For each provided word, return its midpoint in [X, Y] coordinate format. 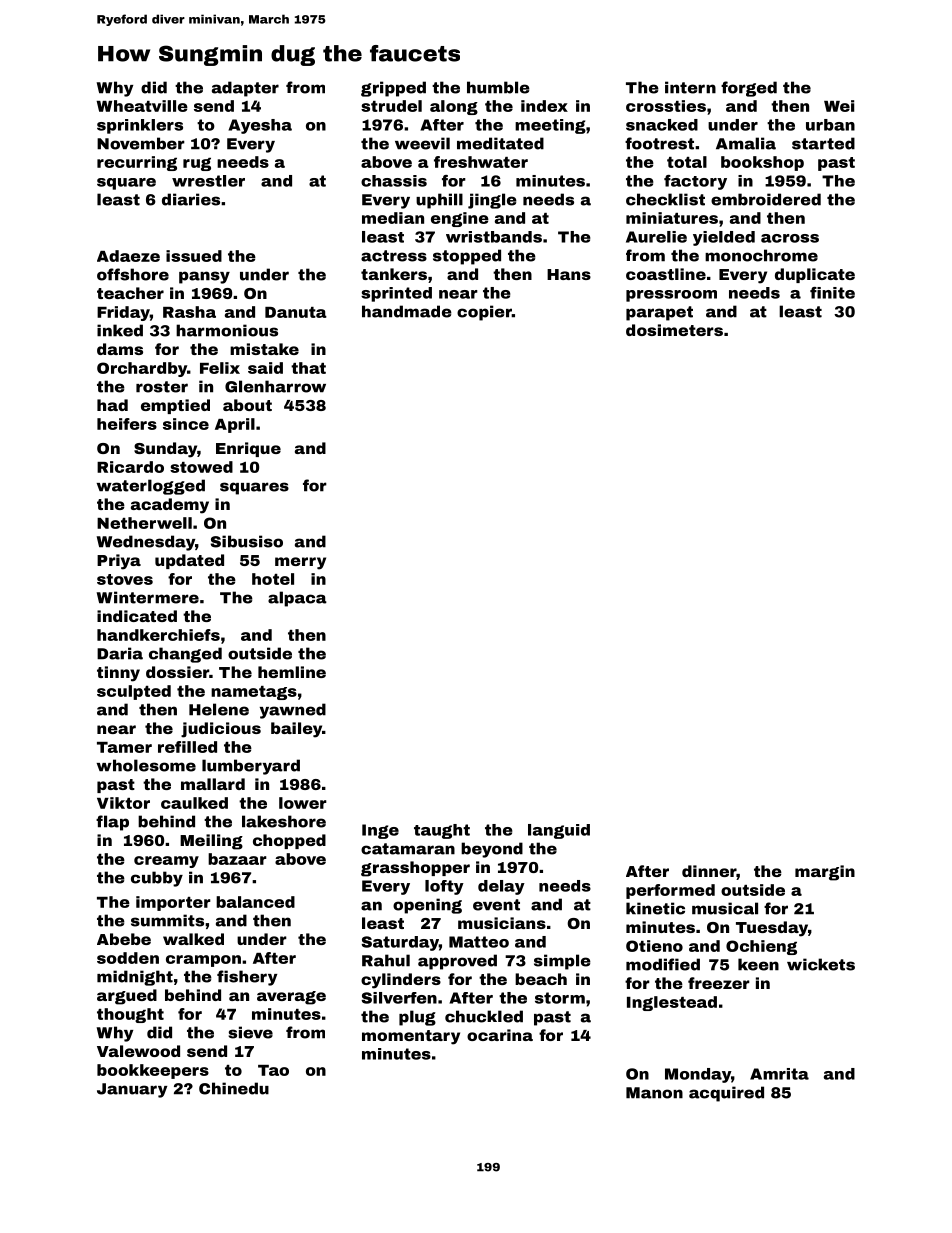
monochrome [761, 255]
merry [300, 563]
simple [562, 962]
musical [725, 908]
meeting [550, 126]
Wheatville [142, 106]
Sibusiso [247, 541]
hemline [292, 672]
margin [825, 873]
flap [112, 823]
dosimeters [674, 330]
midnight [135, 978]
